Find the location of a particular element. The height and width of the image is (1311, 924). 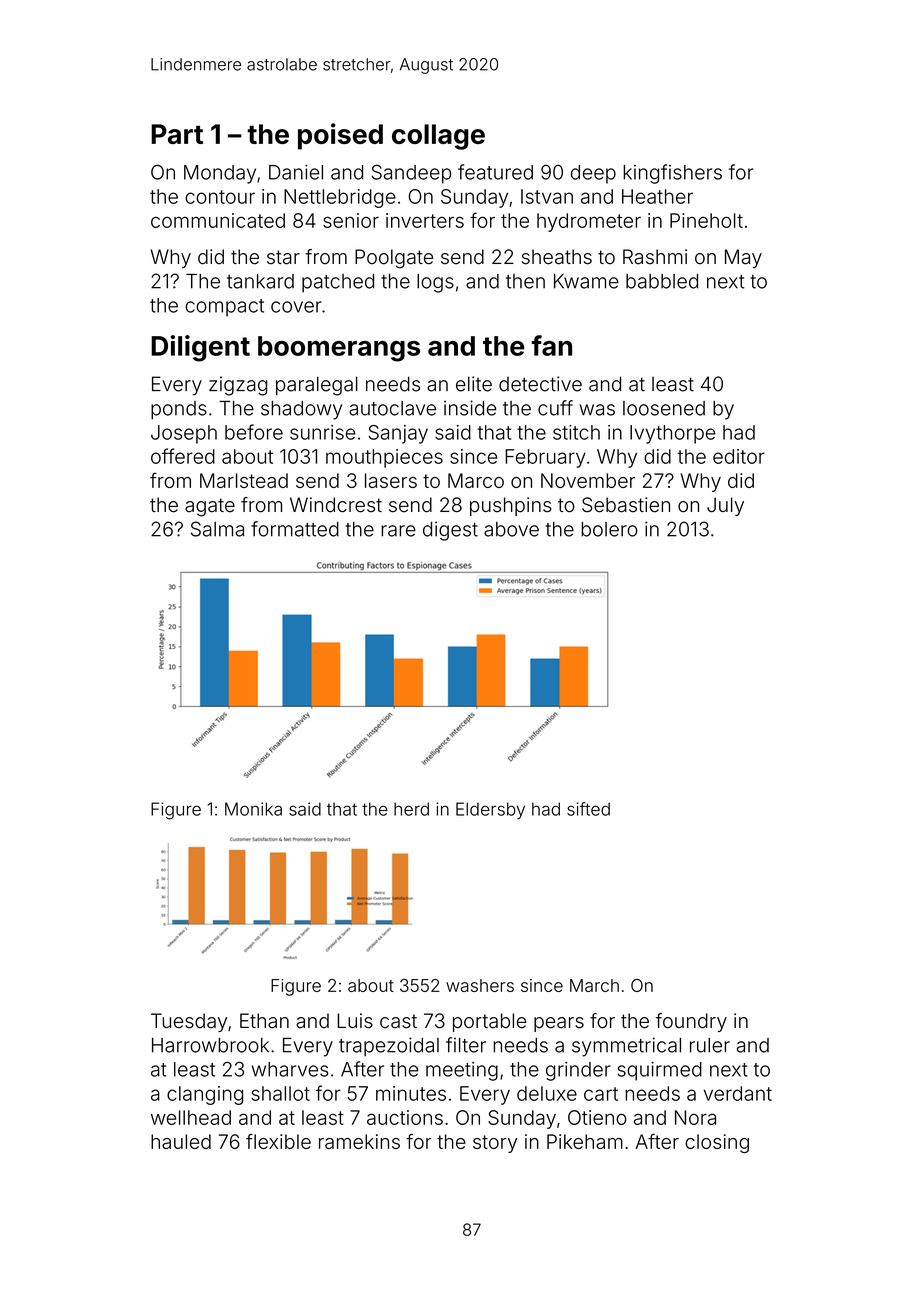

sifted is located at coordinates (588, 809).
